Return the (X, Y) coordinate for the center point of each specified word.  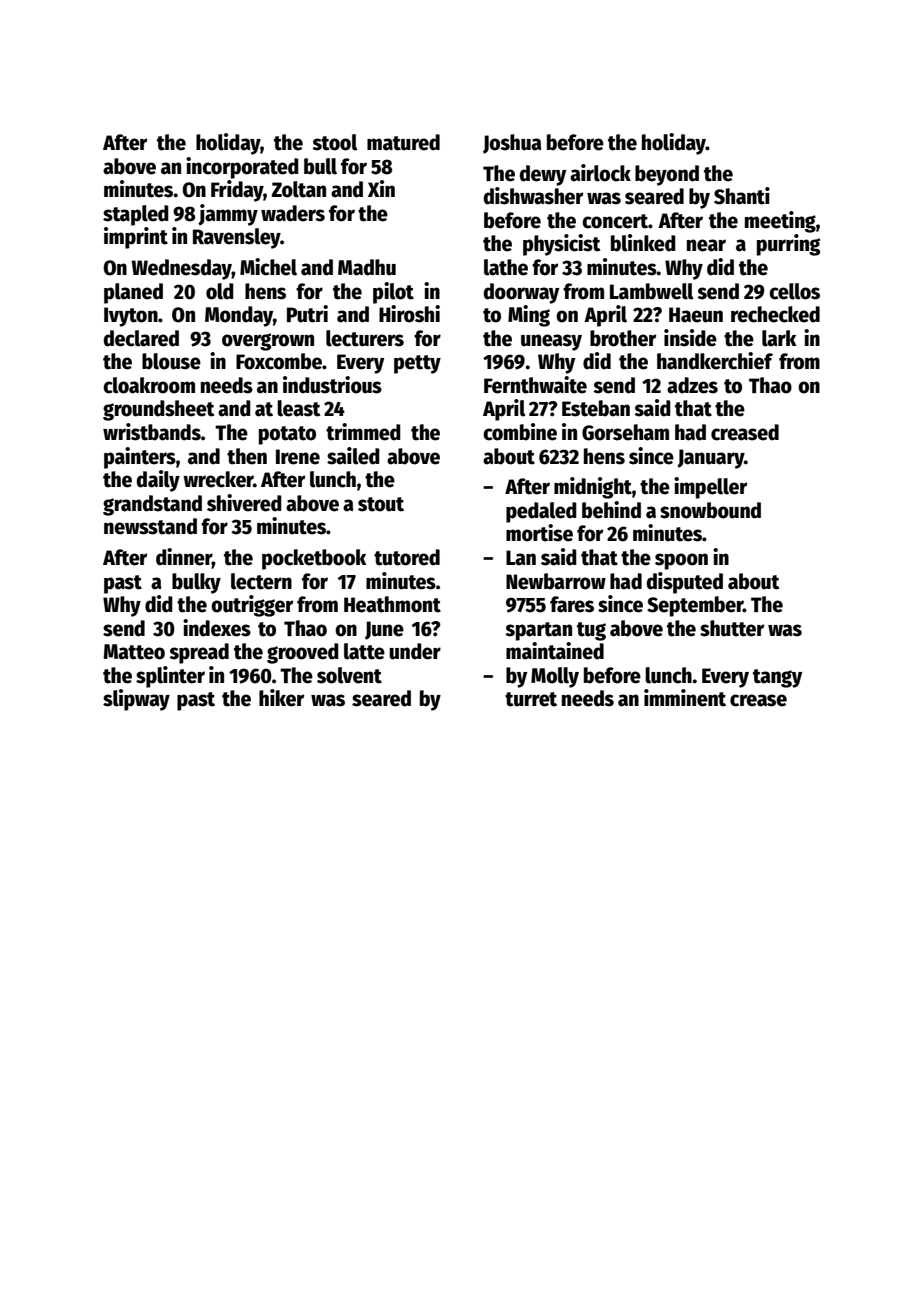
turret (531, 699)
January (710, 459)
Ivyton (131, 317)
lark (779, 338)
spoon (681, 561)
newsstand (150, 526)
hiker (281, 698)
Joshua (512, 144)
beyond (667, 175)
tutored (407, 557)
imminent (685, 698)
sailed (353, 456)
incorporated (242, 168)
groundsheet (158, 410)
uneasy (551, 342)
